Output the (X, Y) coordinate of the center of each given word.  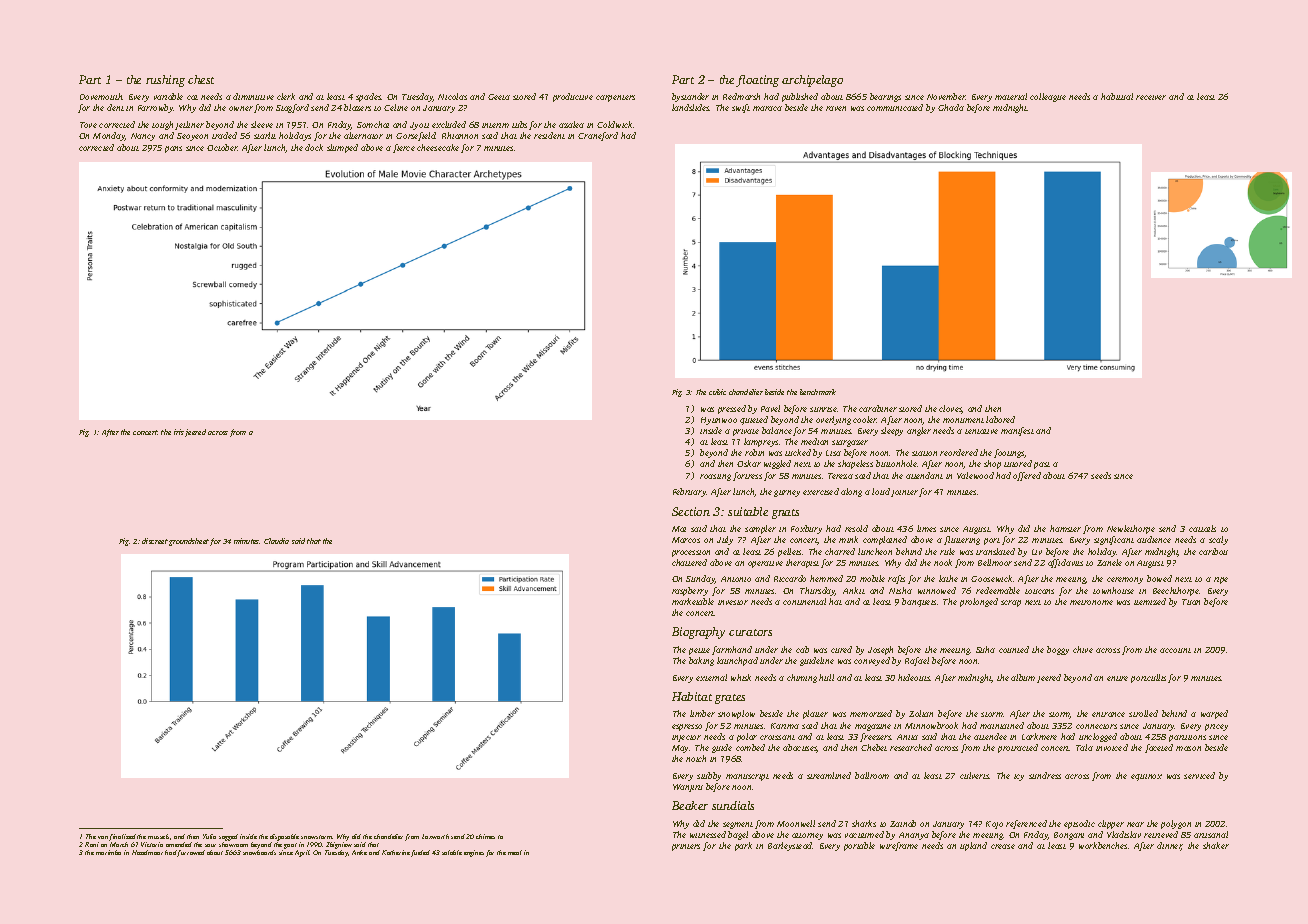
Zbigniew (339, 845)
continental (804, 601)
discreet (155, 541)
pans (173, 149)
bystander (690, 97)
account (1175, 650)
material (1011, 96)
